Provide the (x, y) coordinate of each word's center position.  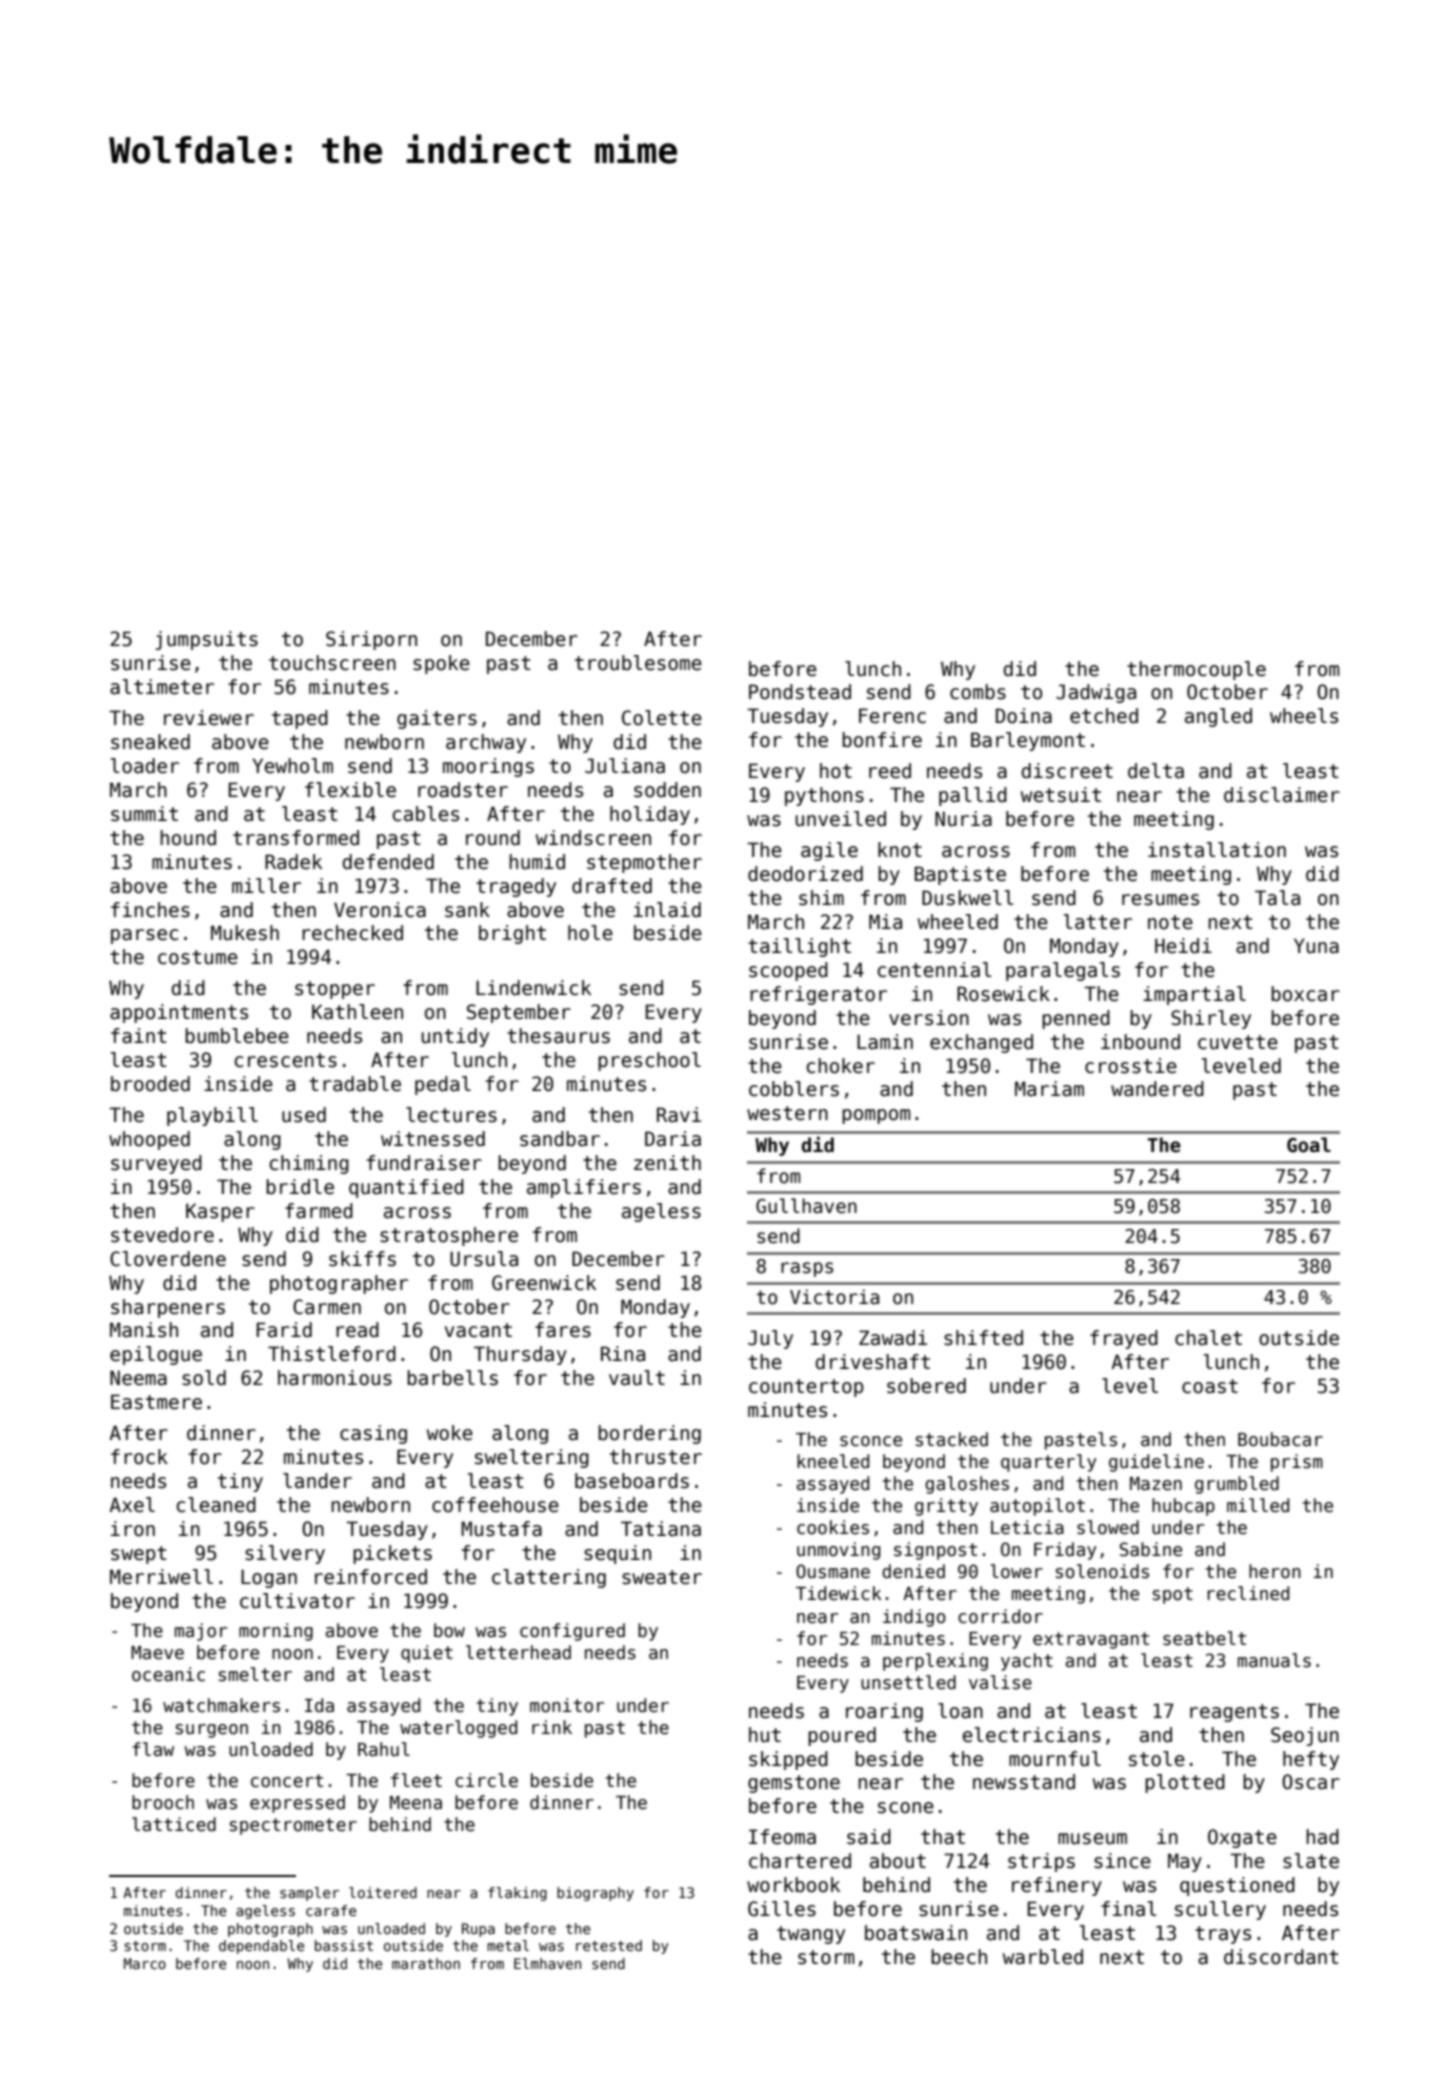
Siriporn (371, 640)
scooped (788, 971)
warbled (1043, 1957)
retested (609, 1945)
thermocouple (1196, 670)
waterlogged (458, 1729)
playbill (212, 1116)
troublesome (638, 663)
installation (1217, 850)
